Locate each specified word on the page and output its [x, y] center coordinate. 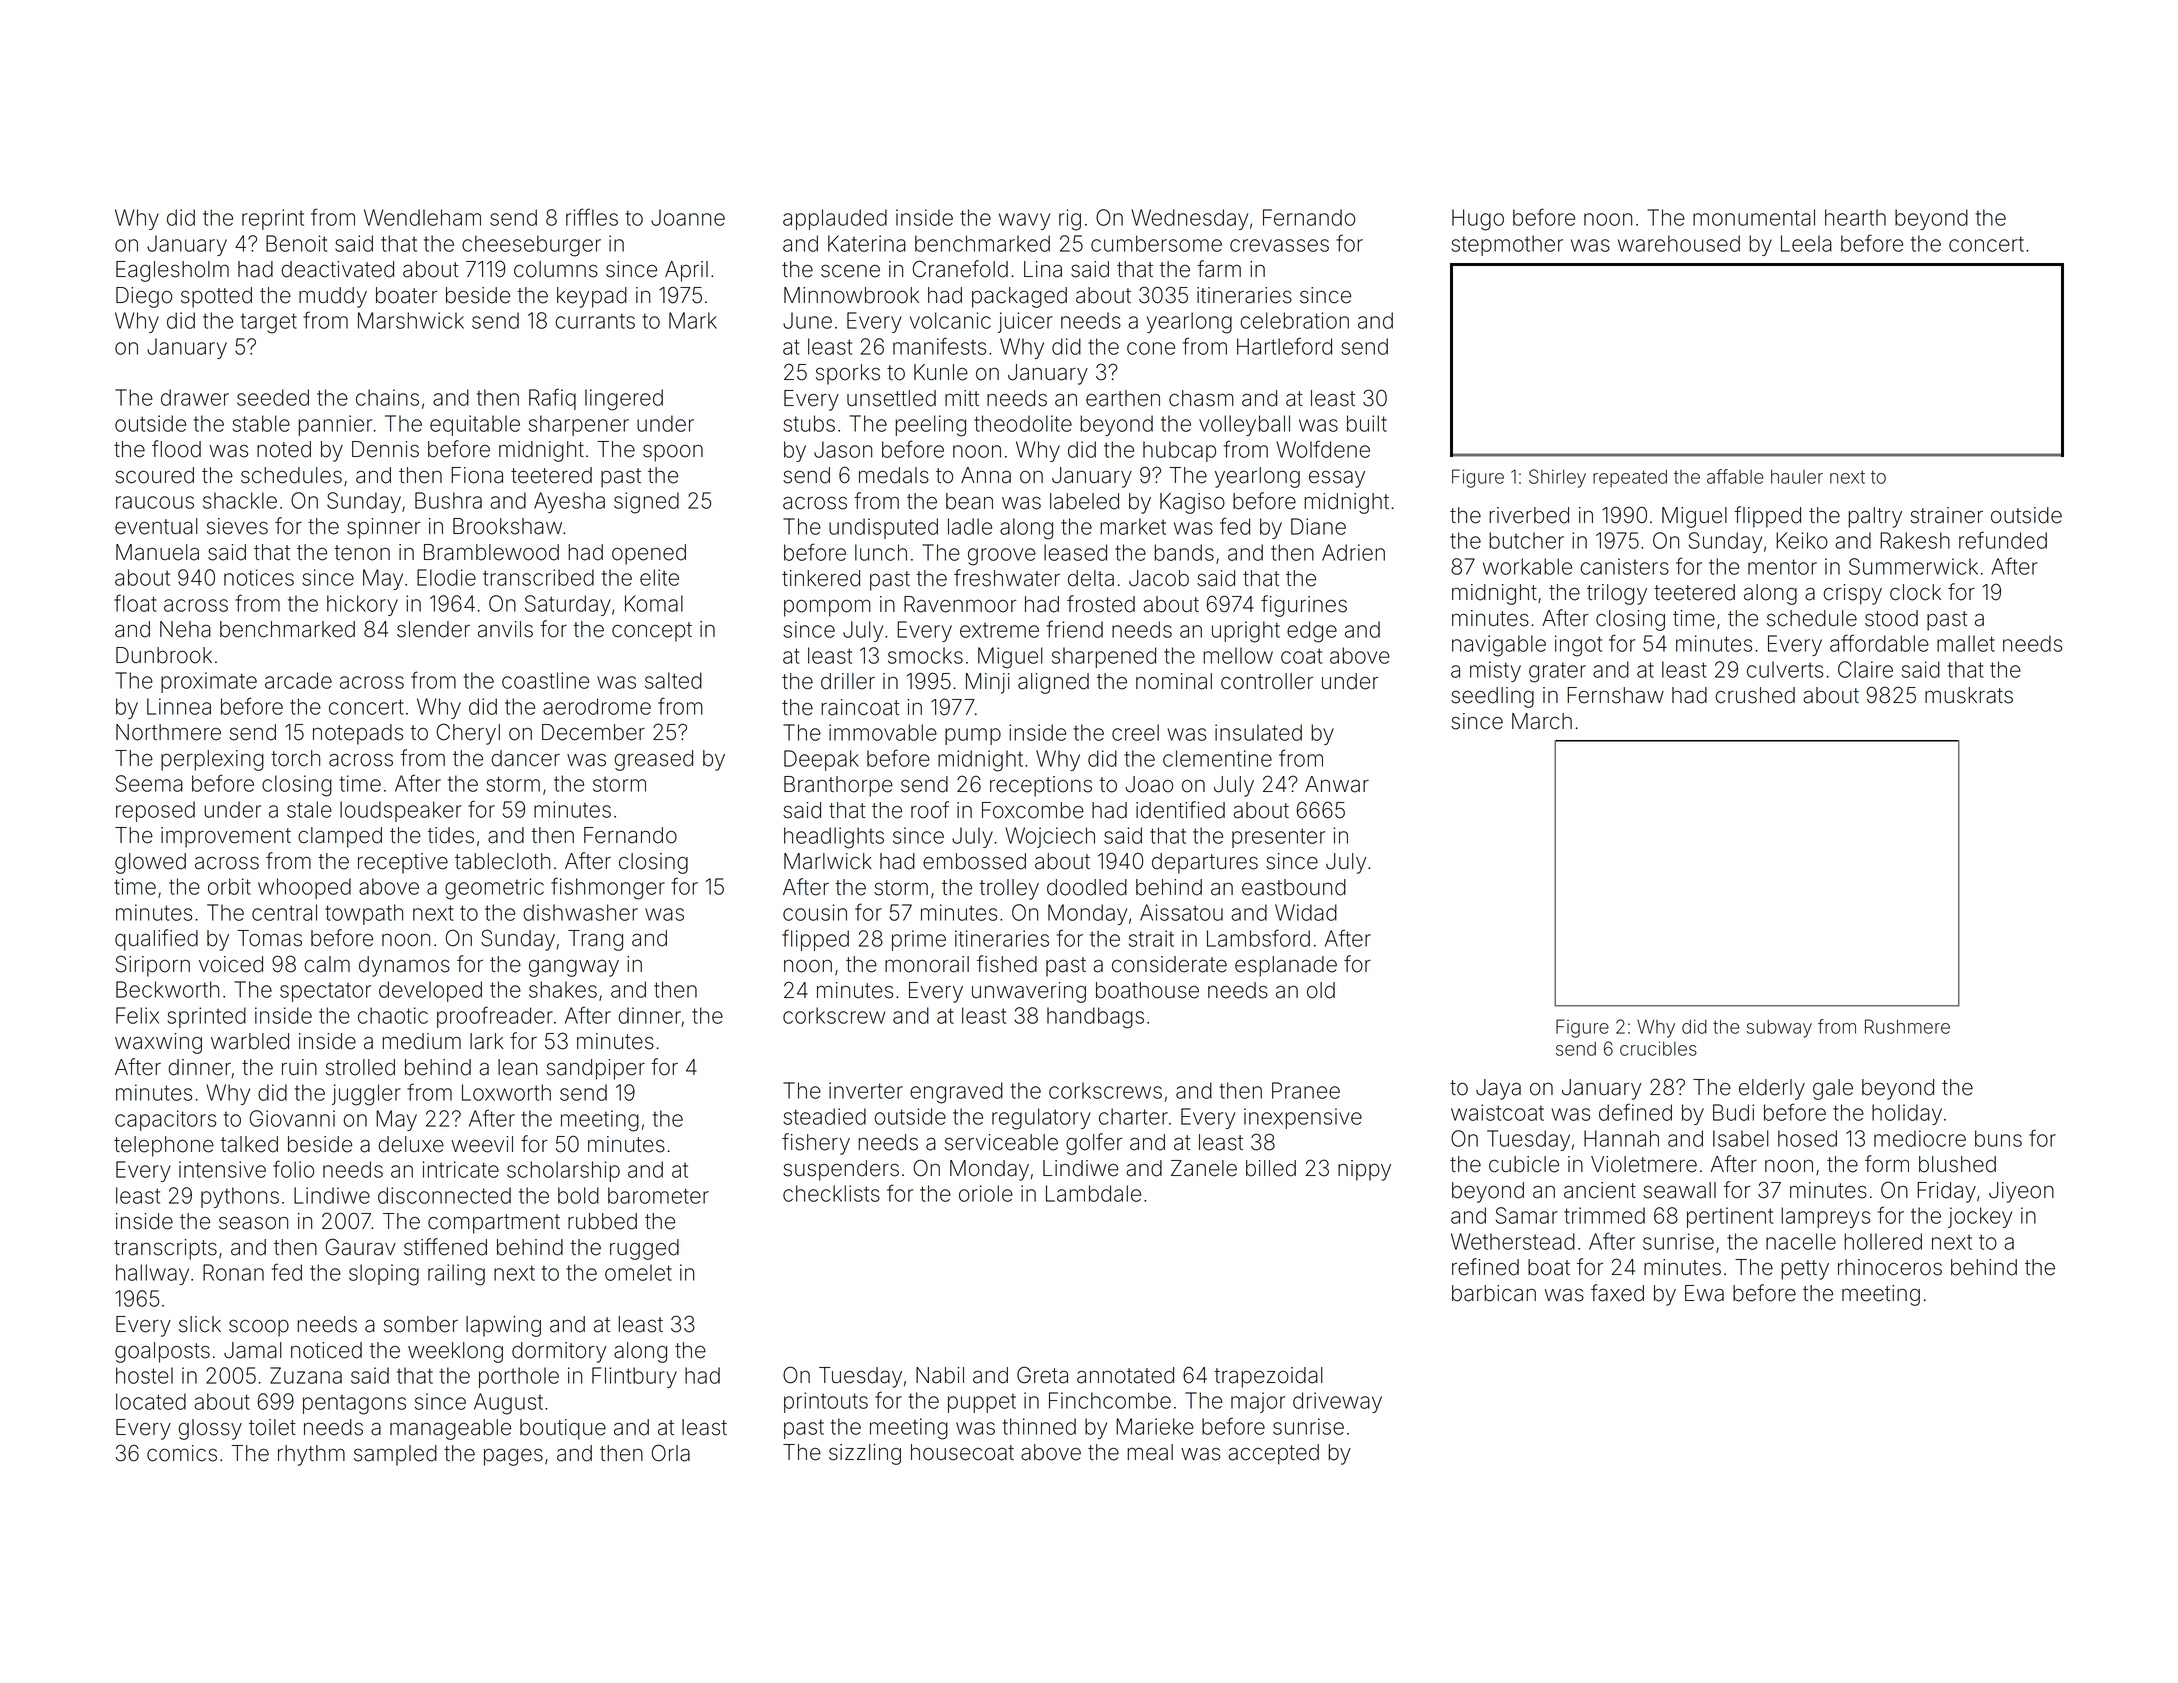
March [1542, 721]
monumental [1754, 217]
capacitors [165, 1120]
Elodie [446, 577]
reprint [273, 219]
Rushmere [1907, 1026]
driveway [1337, 1402]
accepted [1273, 1454]
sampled [395, 1455]
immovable [883, 732]
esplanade [1286, 966]
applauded [835, 219]
